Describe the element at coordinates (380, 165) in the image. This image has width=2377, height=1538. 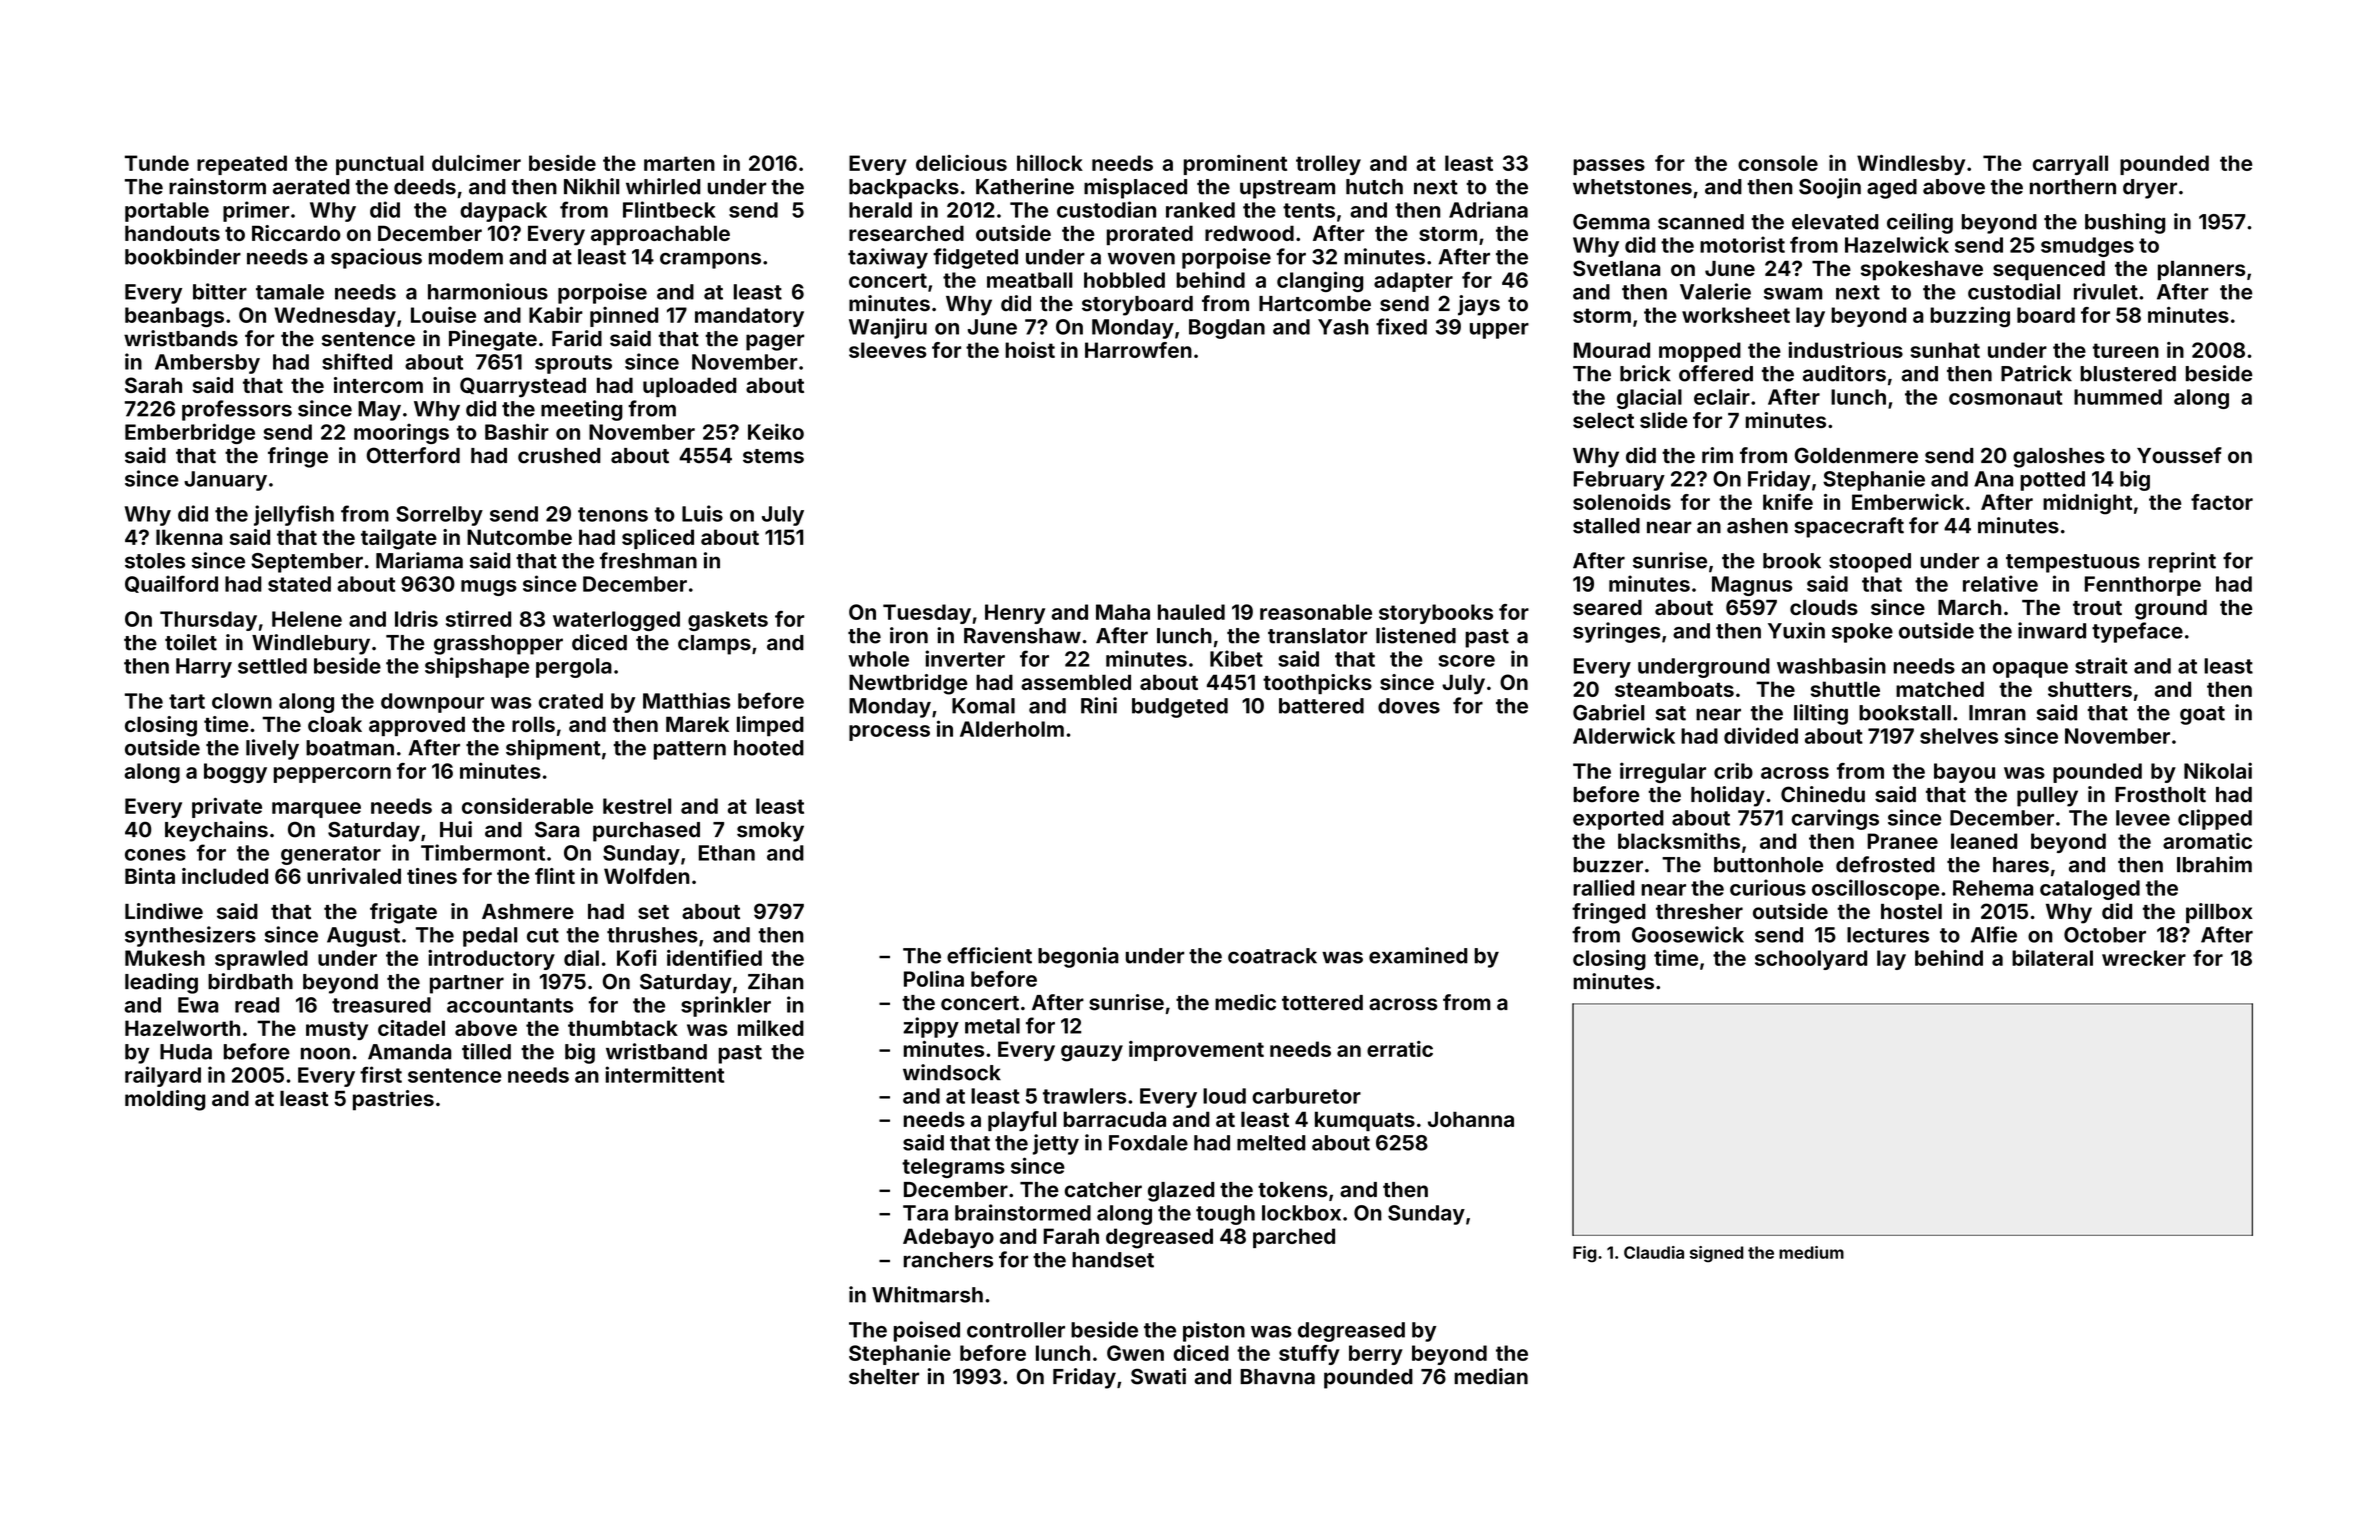
I see `punctual` at that location.
